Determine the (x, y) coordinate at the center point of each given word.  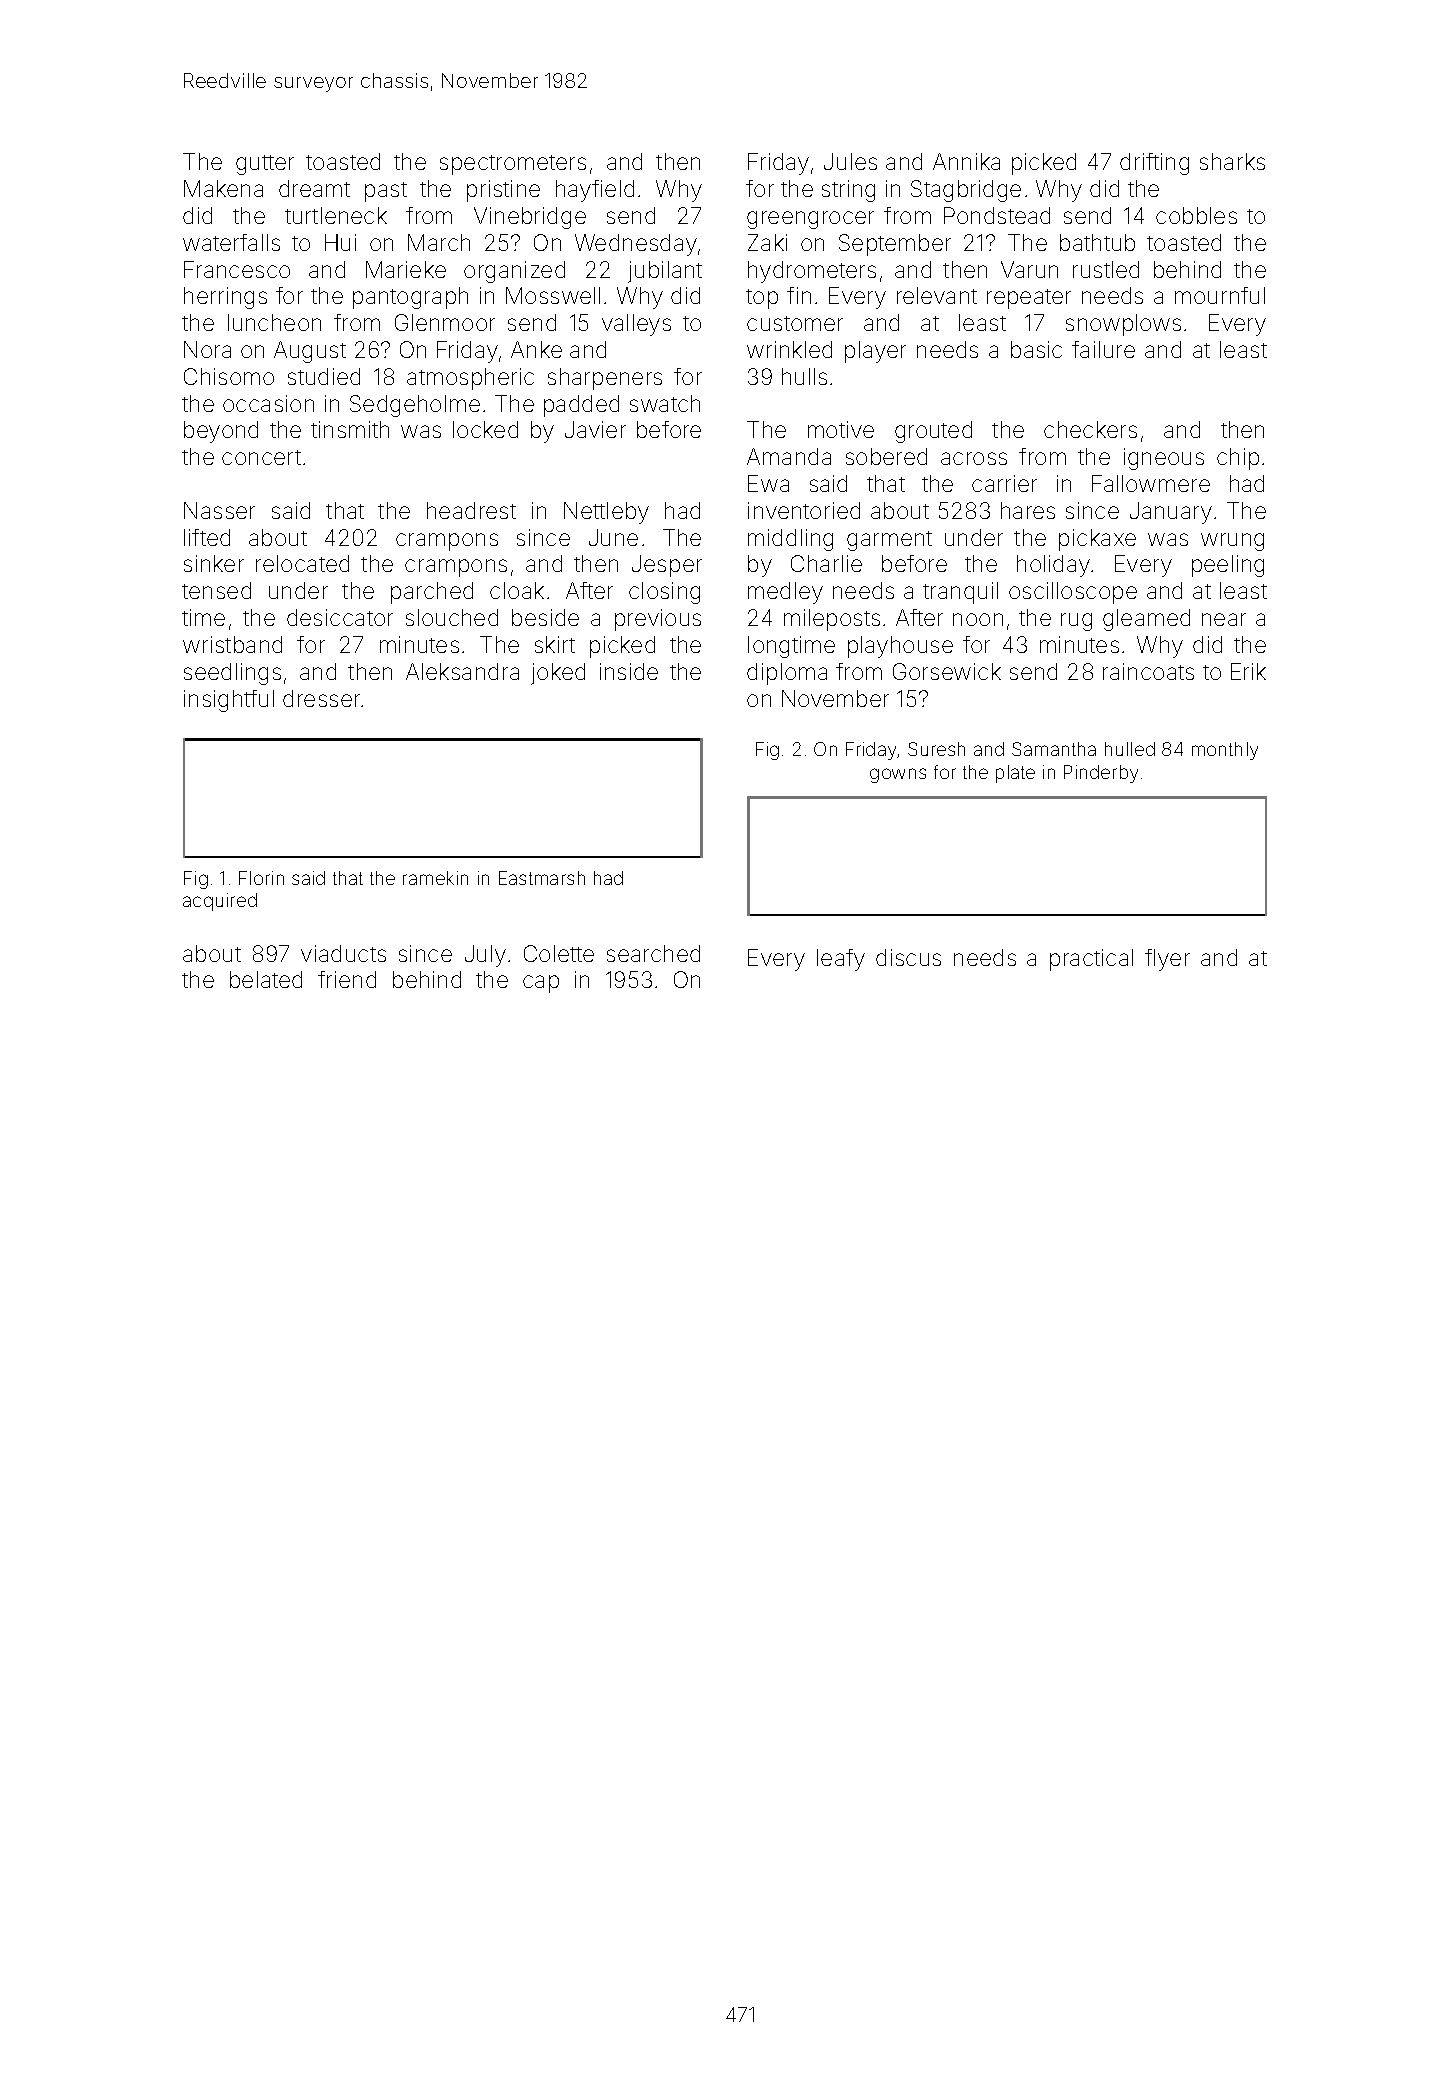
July (485, 956)
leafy (841, 960)
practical (1091, 960)
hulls (804, 376)
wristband (232, 644)
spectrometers (513, 165)
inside (629, 671)
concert (261, 457)
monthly (1225, 751)
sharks (1232, 161)
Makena (223, 188)
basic (1036, 349)
